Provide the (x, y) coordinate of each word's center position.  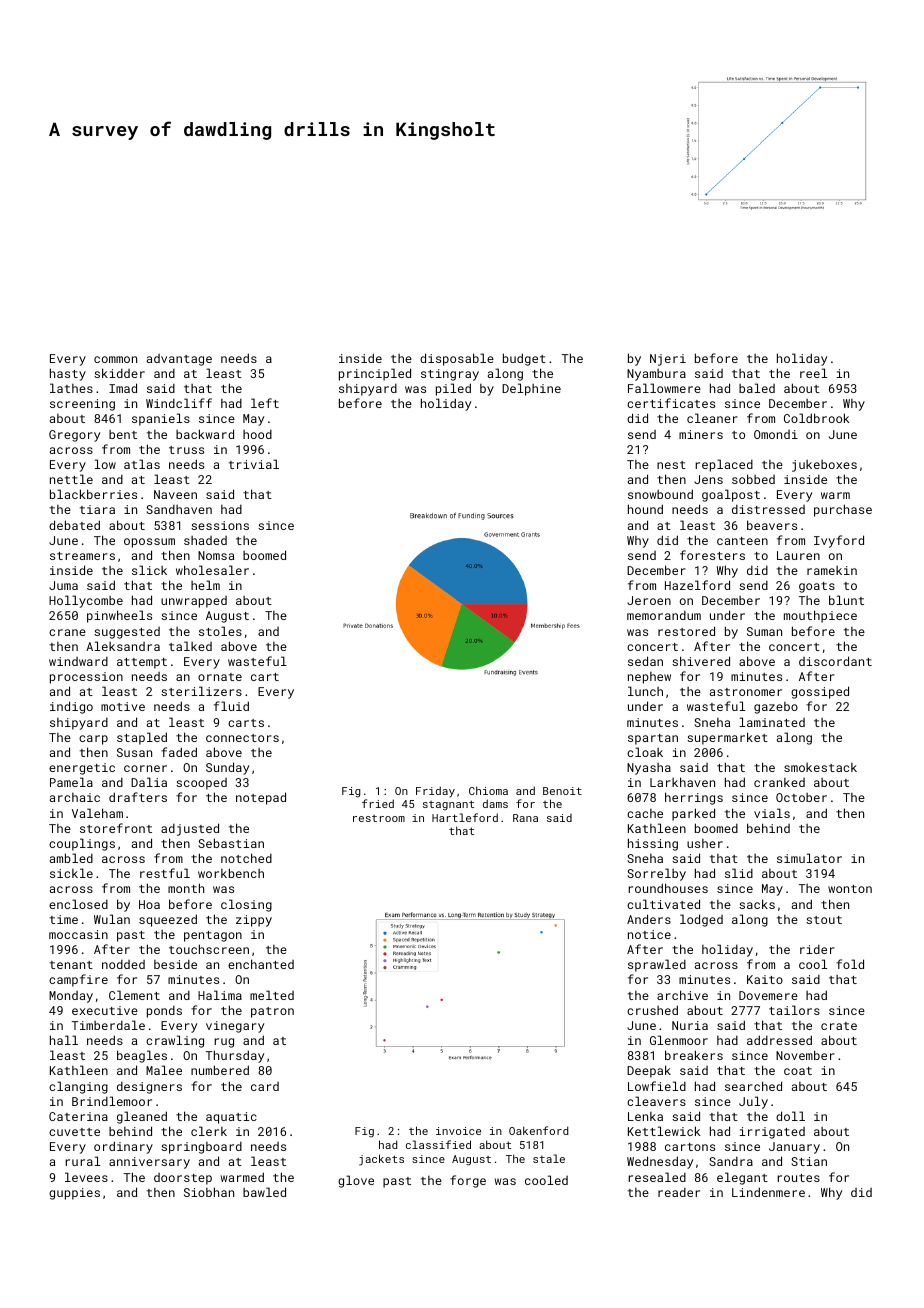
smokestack (820, 767)
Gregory (74, 436)
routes (798, 1178)
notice (649, 934)
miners (701, 434)
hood (257, 434)
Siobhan (209, 1192)
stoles (220, 631)
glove (356, 1181)
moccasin (78, 934)
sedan (645, 661)
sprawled (657, 965)
